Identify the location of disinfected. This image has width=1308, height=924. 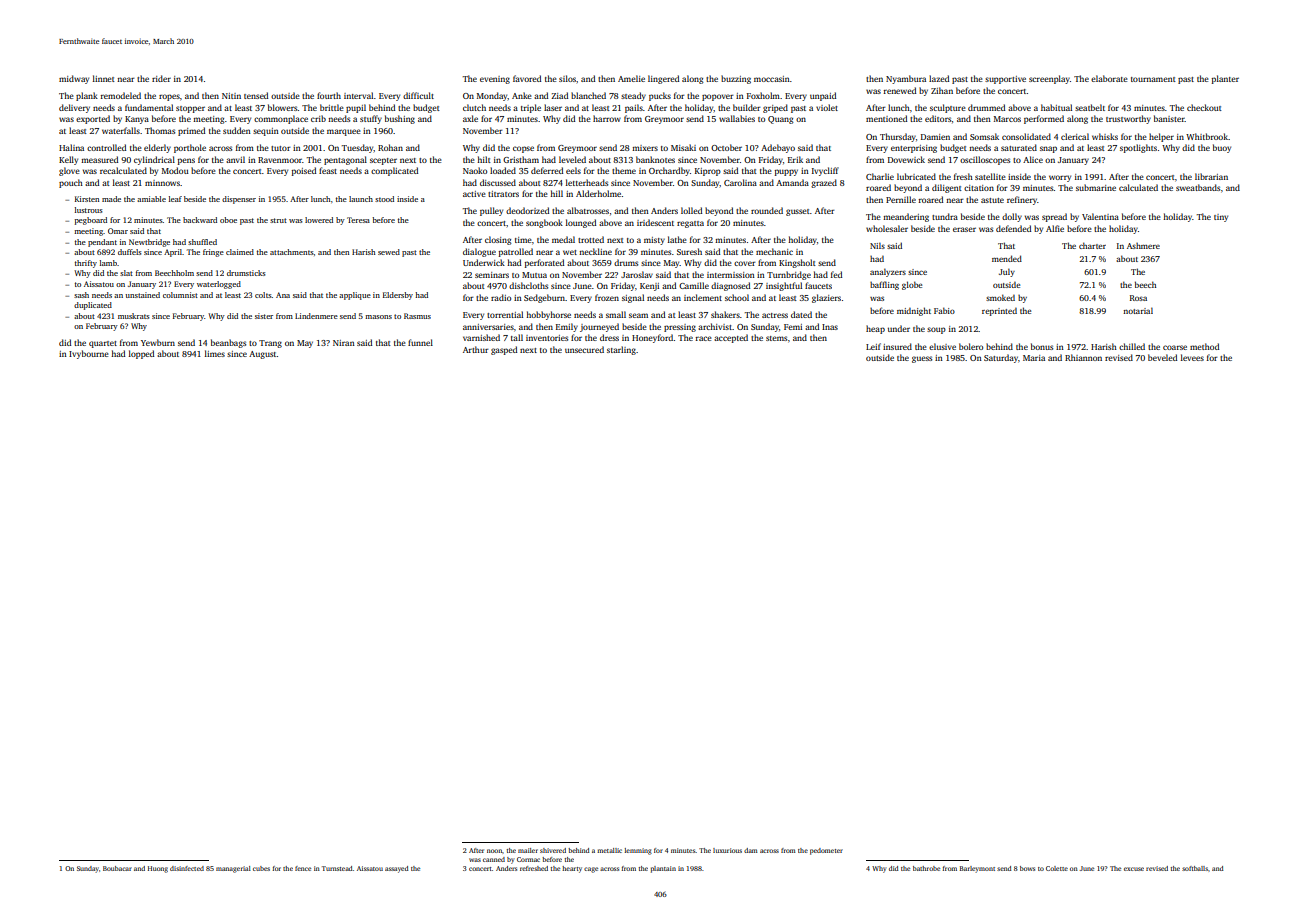
(187, 868).
